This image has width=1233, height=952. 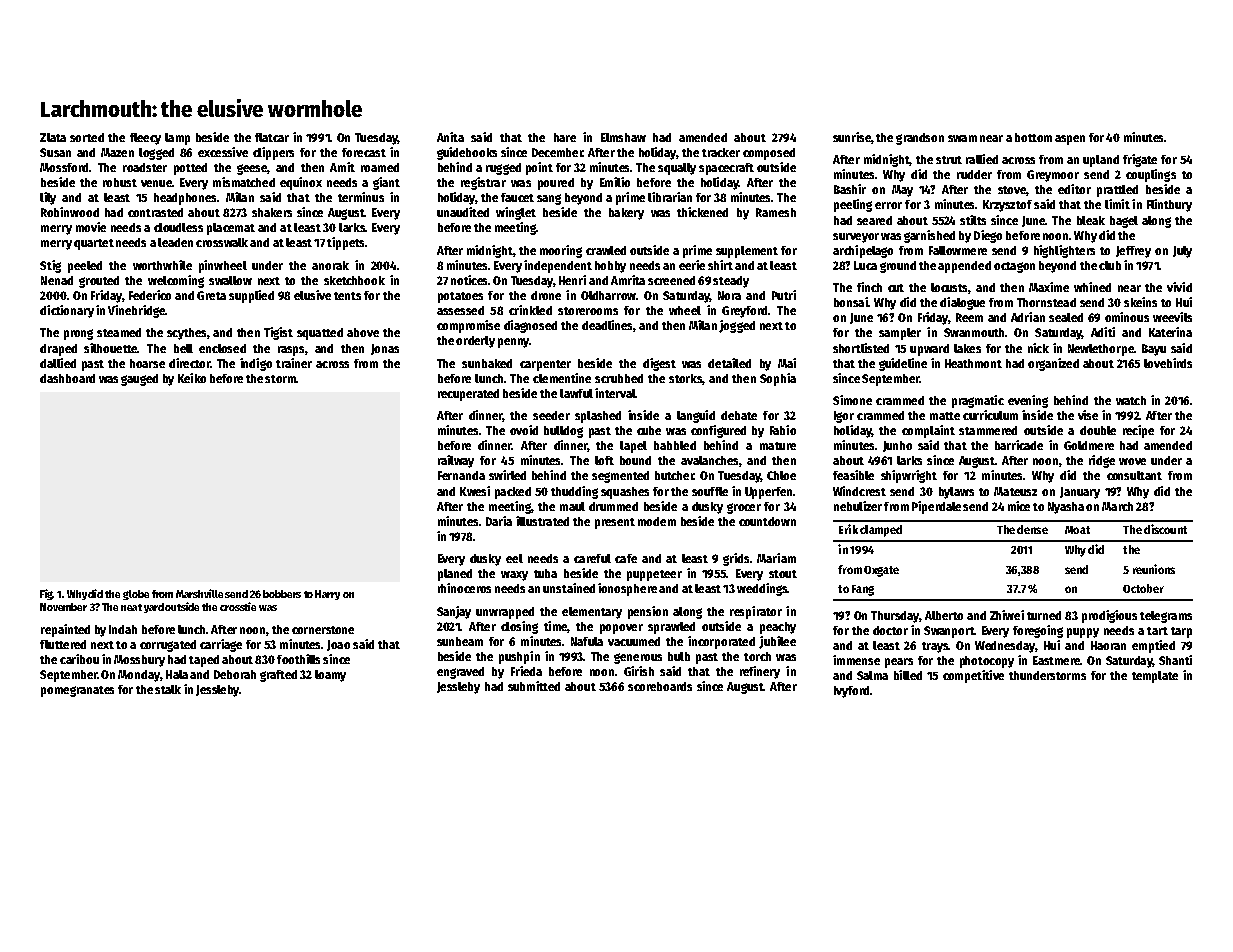 I want to click on Zlata, so click(x=53, y=137).
